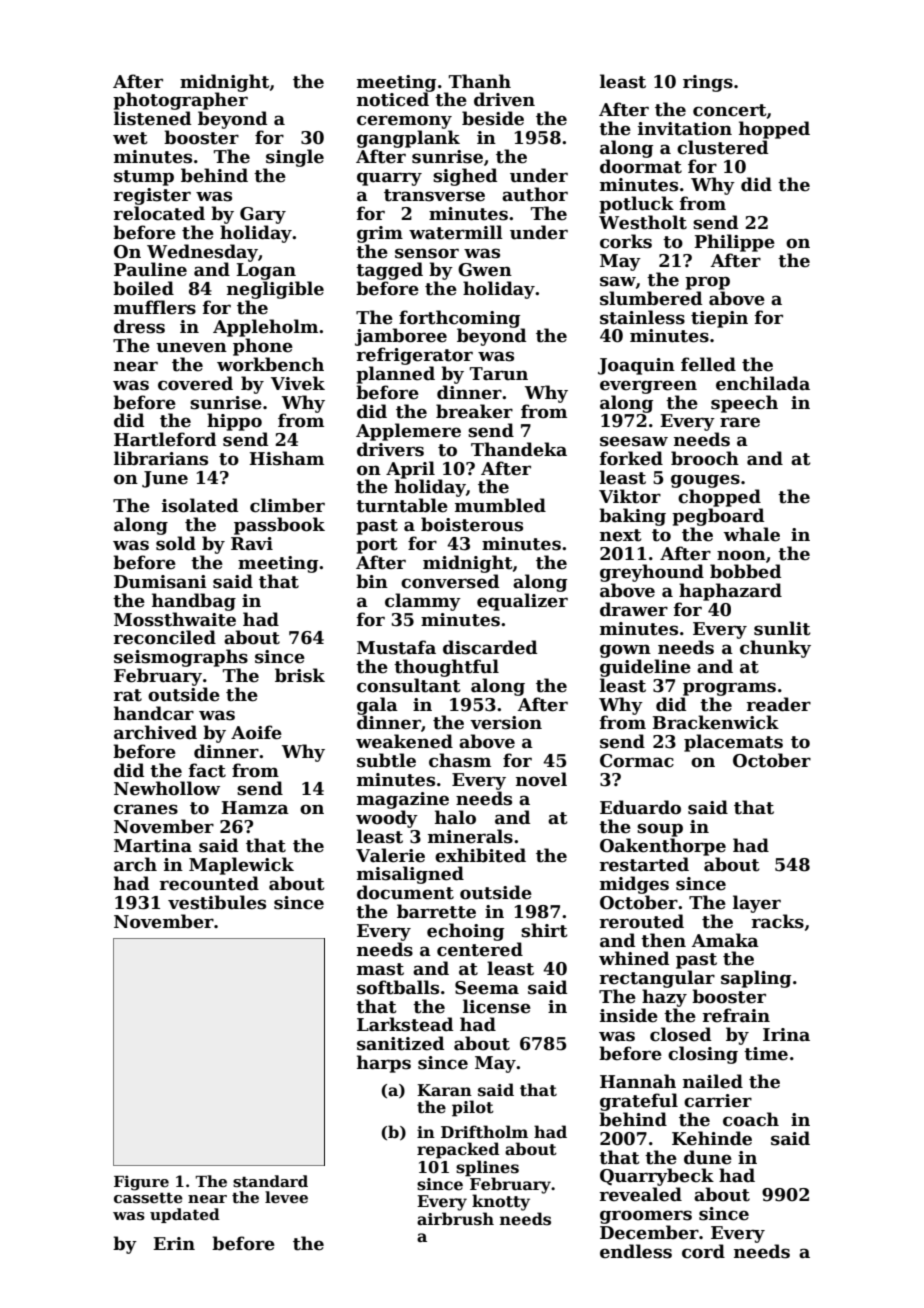  Describe the element at coordinates (174, 1243) in the screenshot. I see `Erin` at that location.
